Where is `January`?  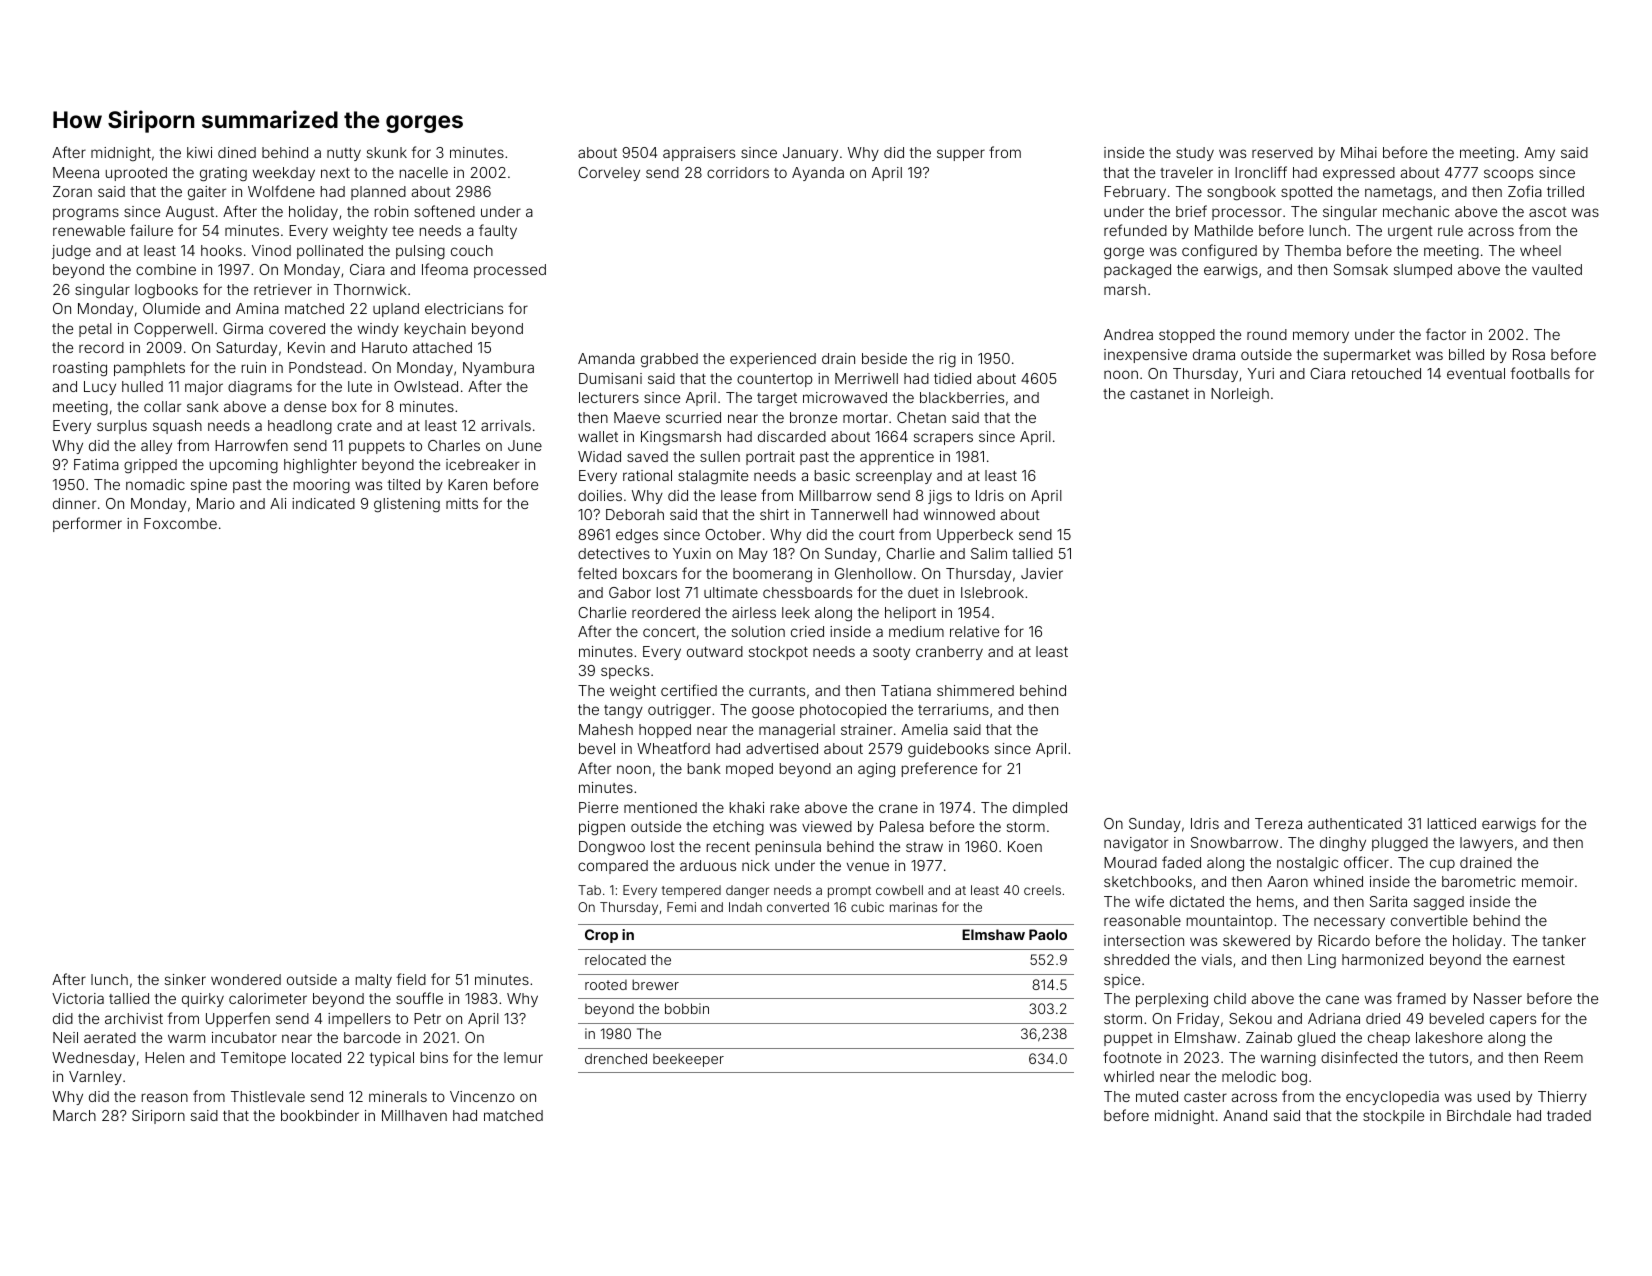 January is located at coordinates (810, 154).
